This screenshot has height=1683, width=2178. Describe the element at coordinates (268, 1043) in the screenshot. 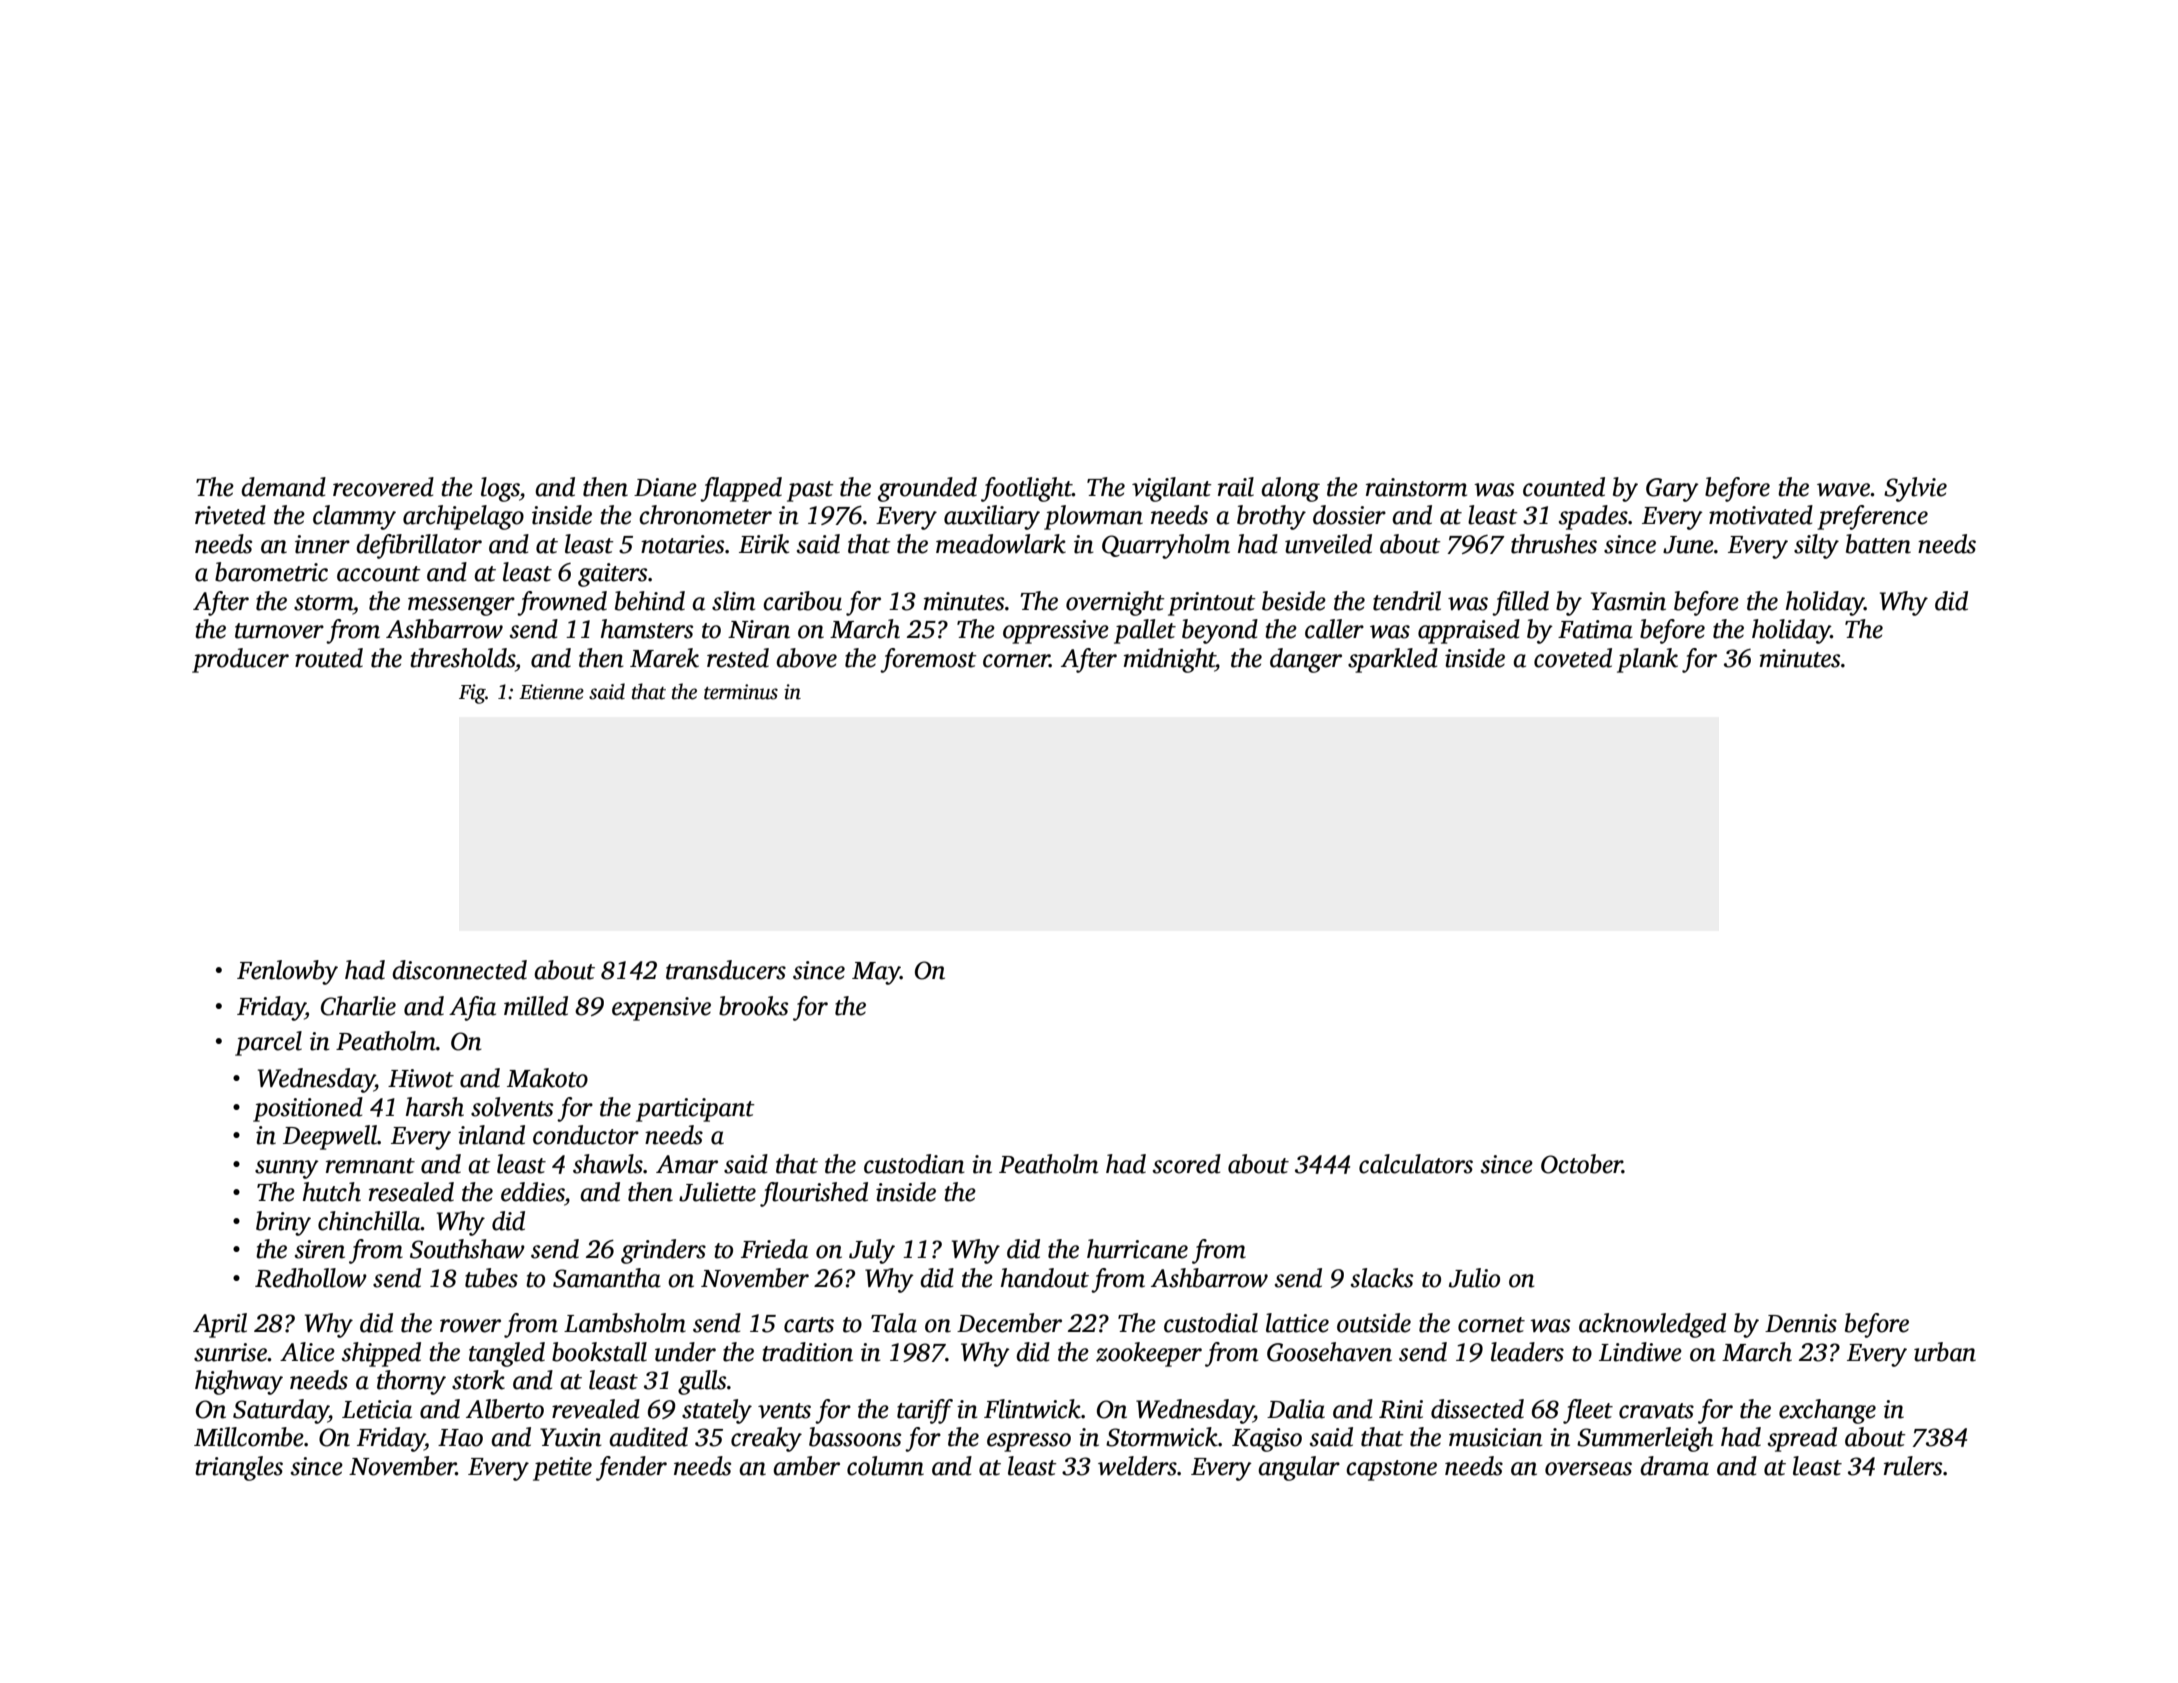

I see `parcel` at that location.
